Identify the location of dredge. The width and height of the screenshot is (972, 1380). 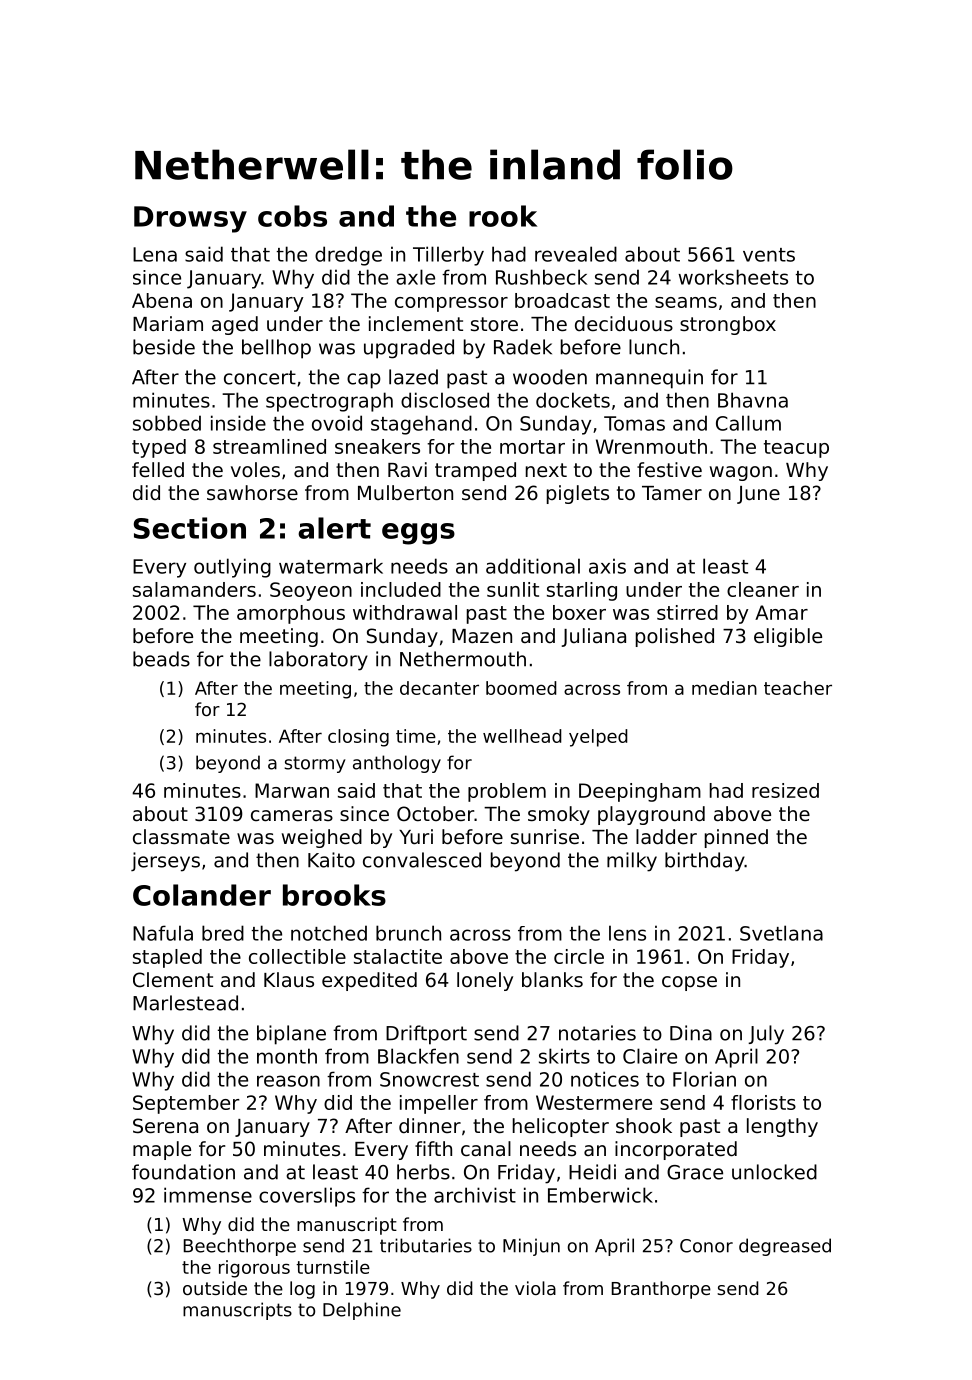
(348, 256).
